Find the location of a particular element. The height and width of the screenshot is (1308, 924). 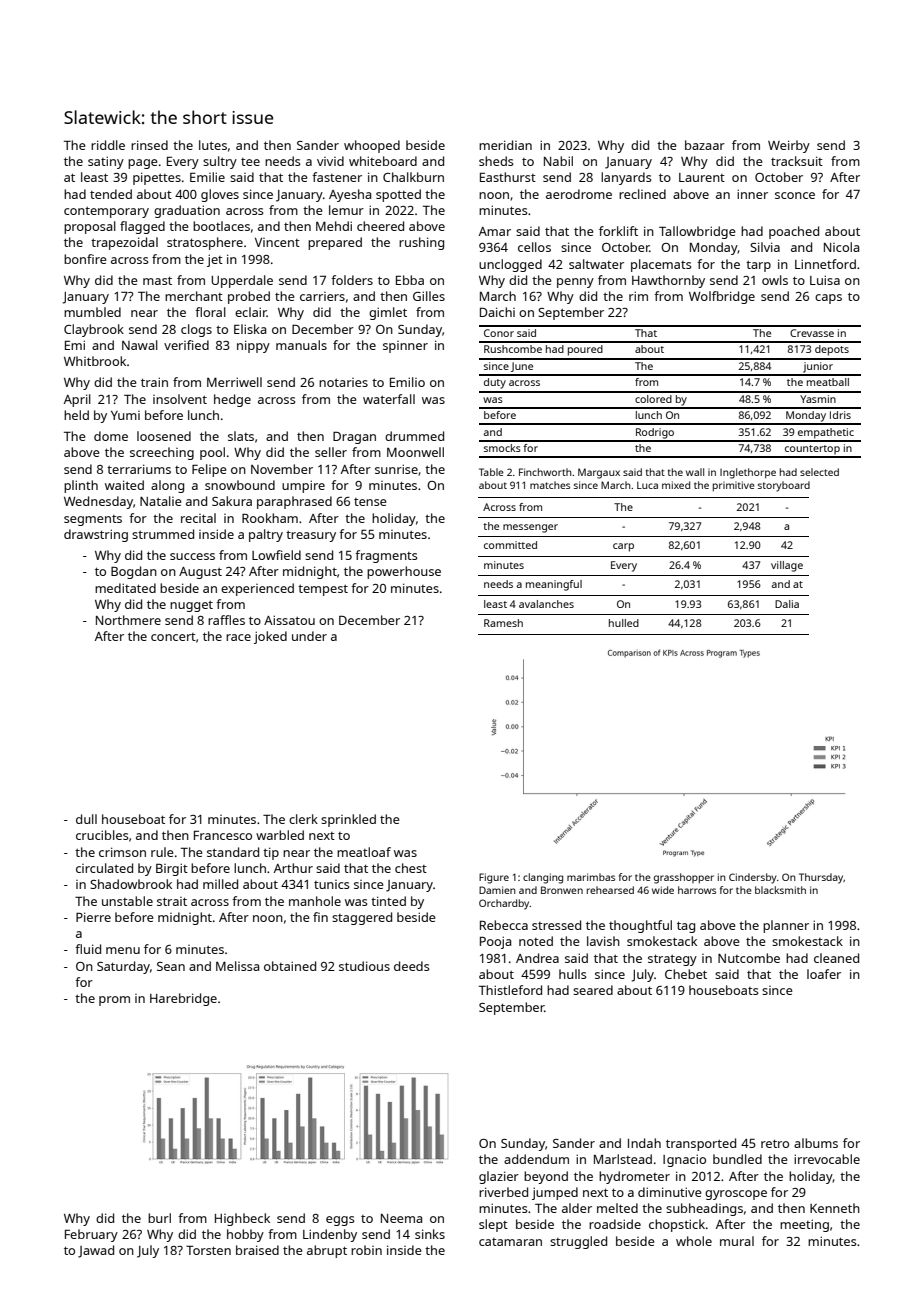

clerk is located at coordinates (303, 819).
